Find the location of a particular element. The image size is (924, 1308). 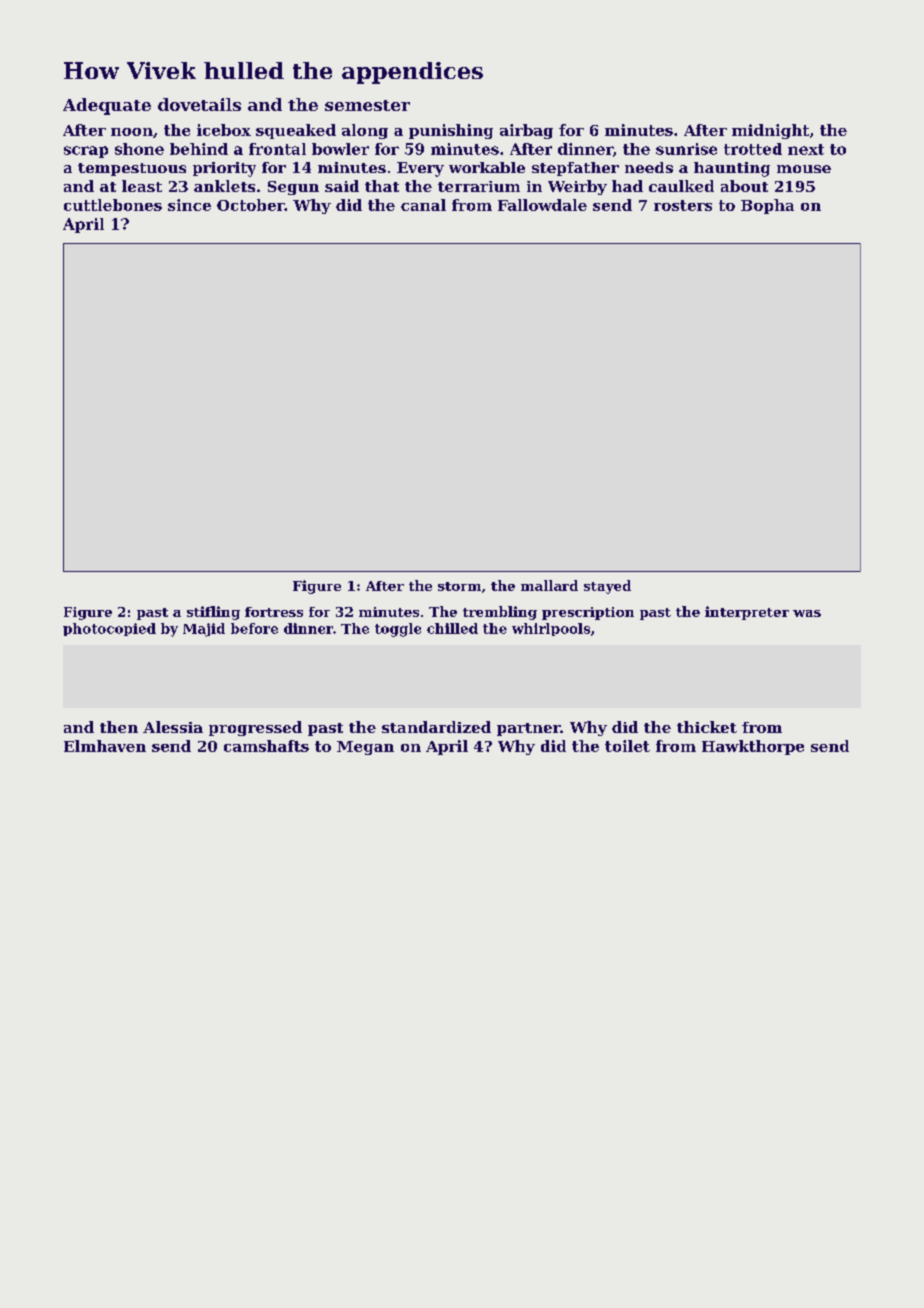

canal is located at coordinates (423, 205).
